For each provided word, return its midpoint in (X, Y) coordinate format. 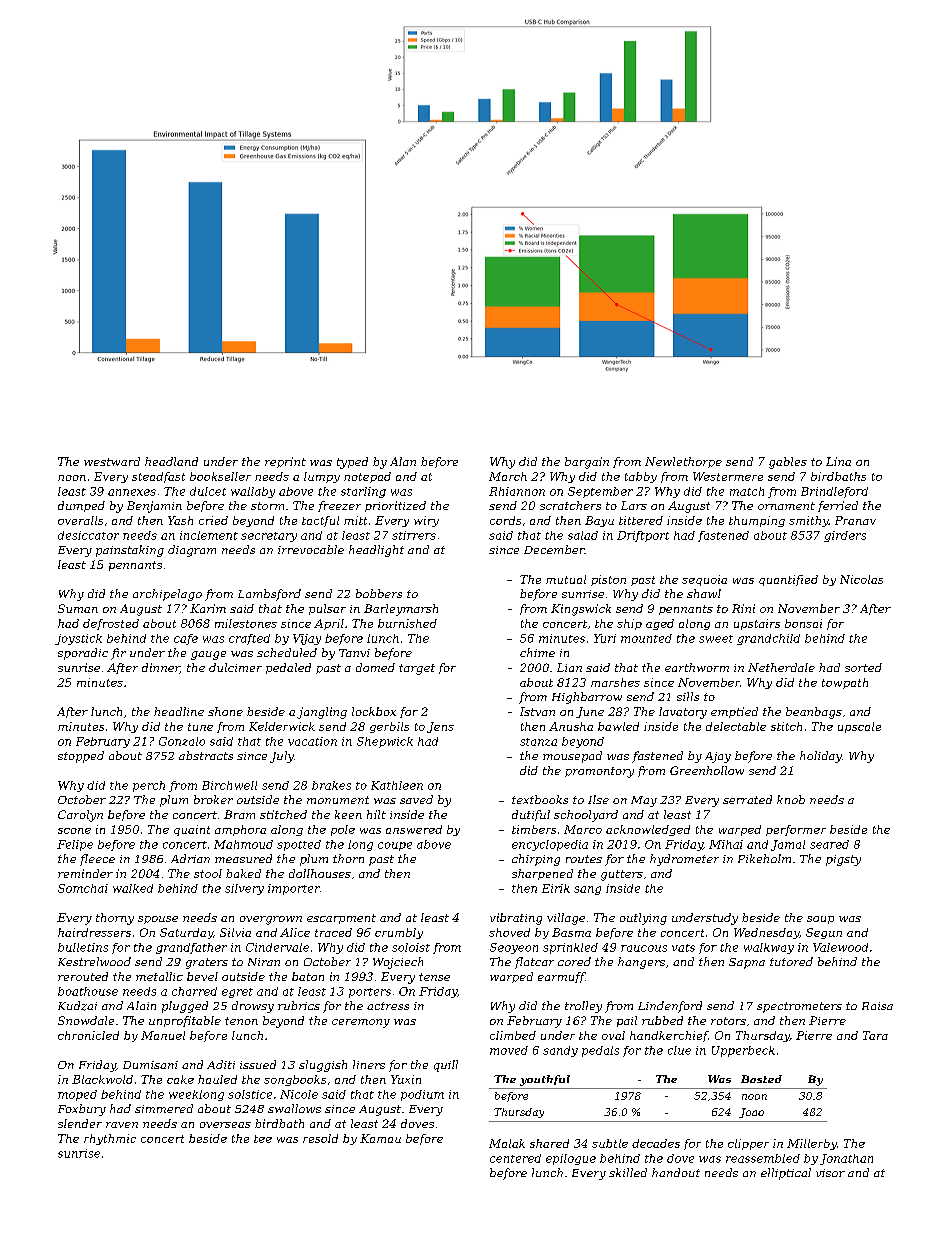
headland (171, 461)
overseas (225, 1125)
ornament (786, 506)
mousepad (572, 757)
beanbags (814, 713)
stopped (81, 757)
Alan (403, 461)
